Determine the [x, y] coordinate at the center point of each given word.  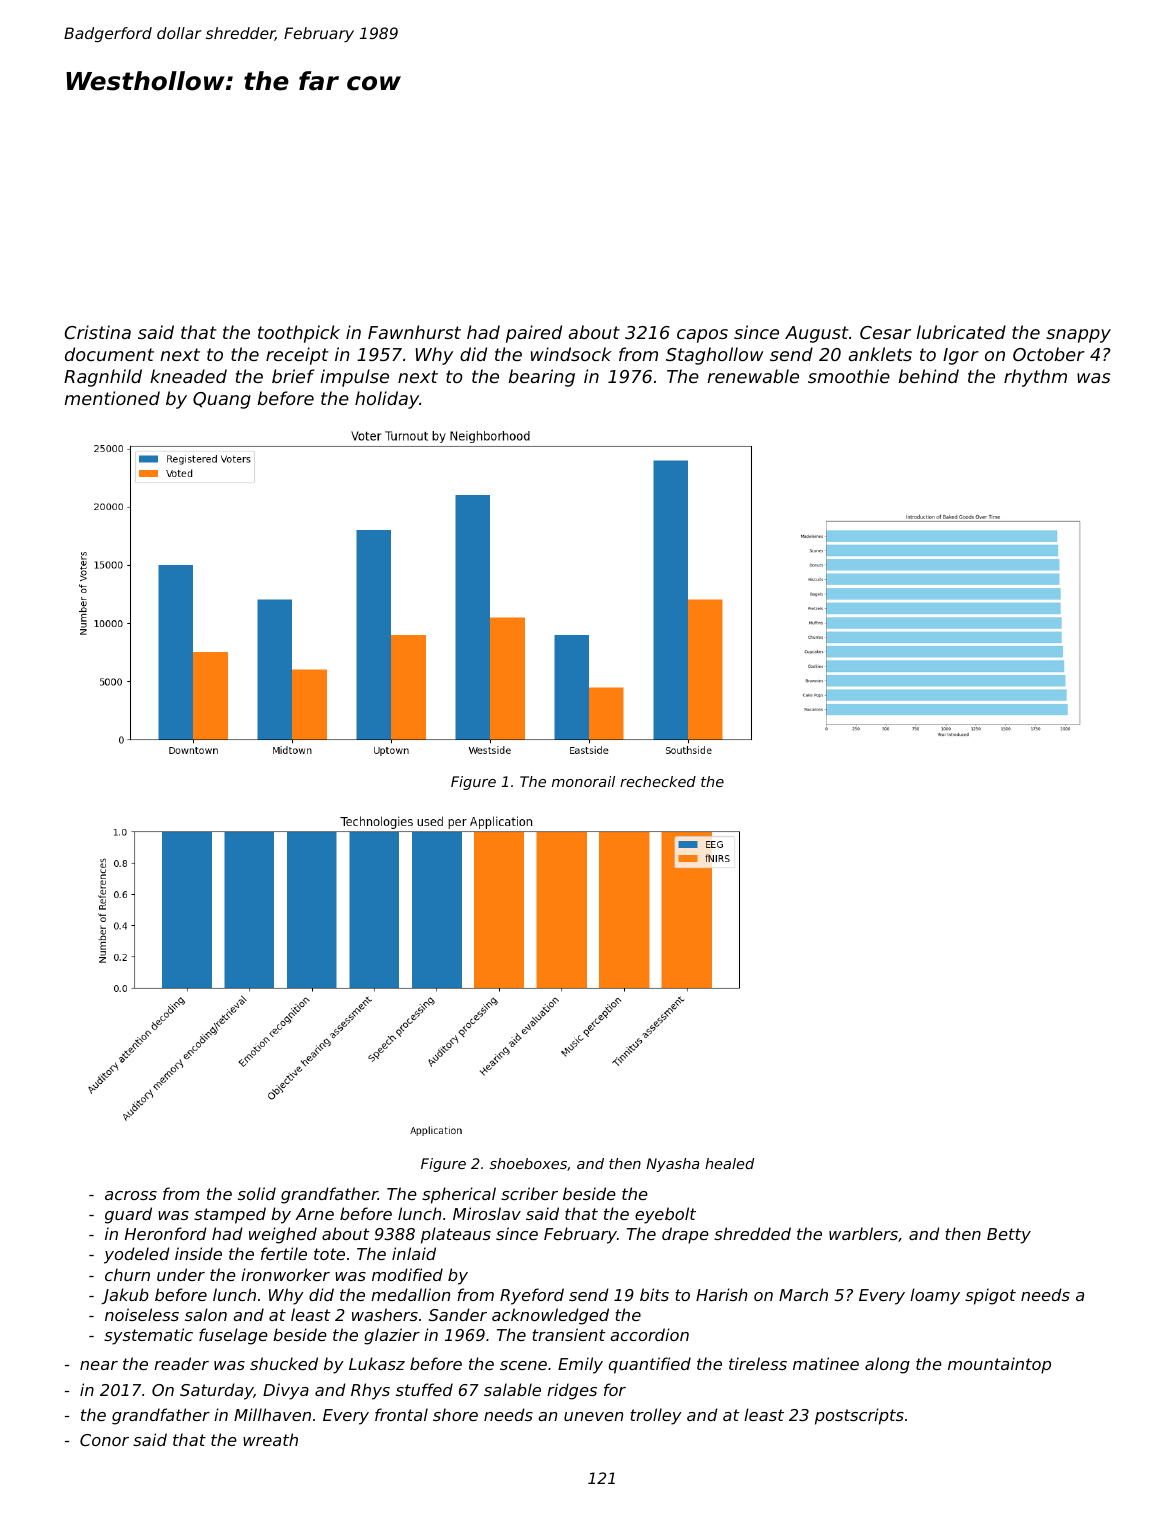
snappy [1078, 336]
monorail [583, 781]
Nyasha [672, 1165]
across [131, 1195]
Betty [1009, 1236]
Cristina [98, 332]
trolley [656, 1416]
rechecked [658, 781]
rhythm [1035, 378]
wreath [270, 1439]
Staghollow [715, 356]
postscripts [859, 1416]
